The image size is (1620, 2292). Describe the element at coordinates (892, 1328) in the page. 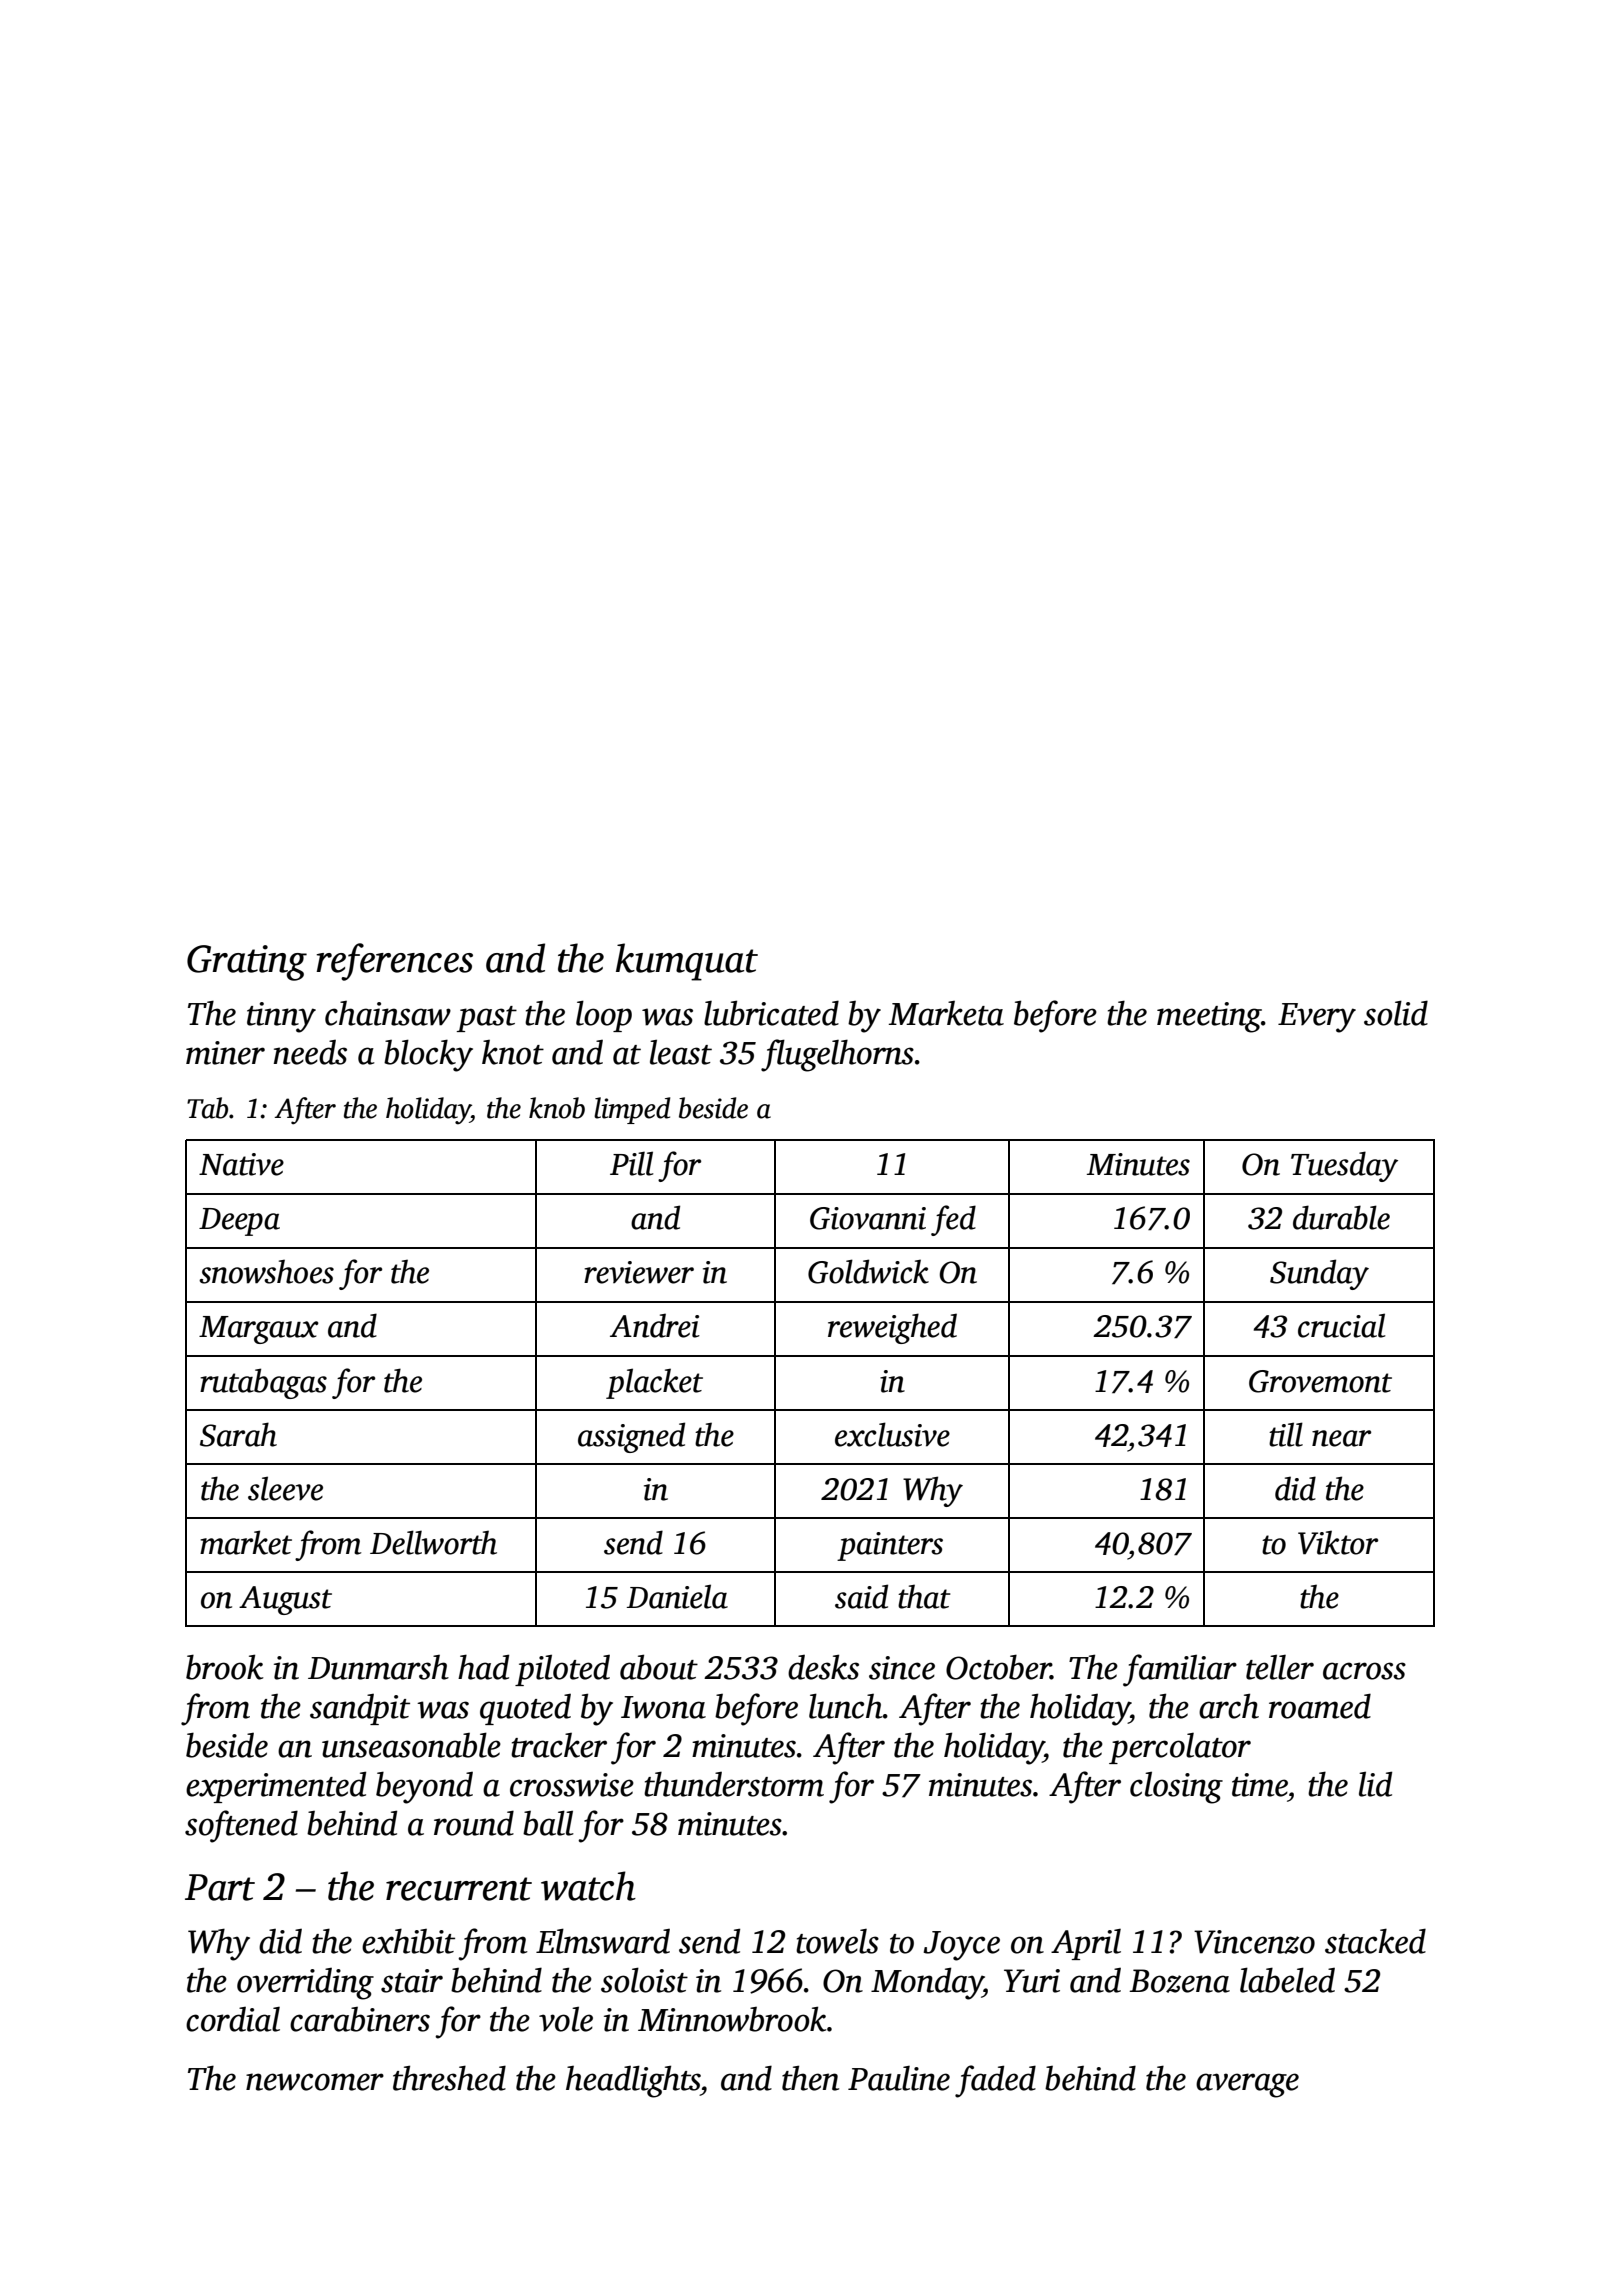

I see `reweighed` at that location.
